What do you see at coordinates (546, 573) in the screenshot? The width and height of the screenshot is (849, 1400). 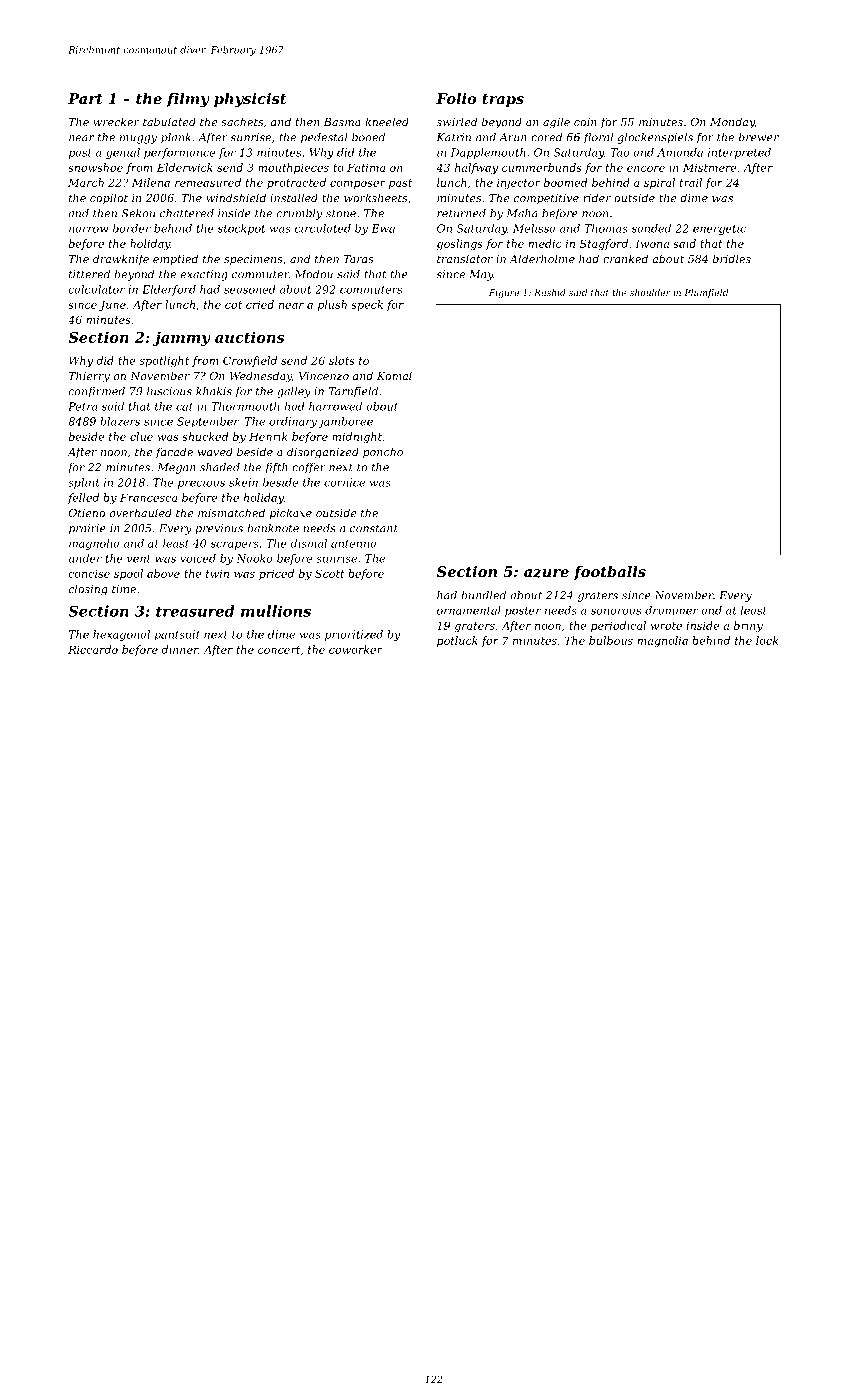 I see `azure` at bounding box center [546, 573].
